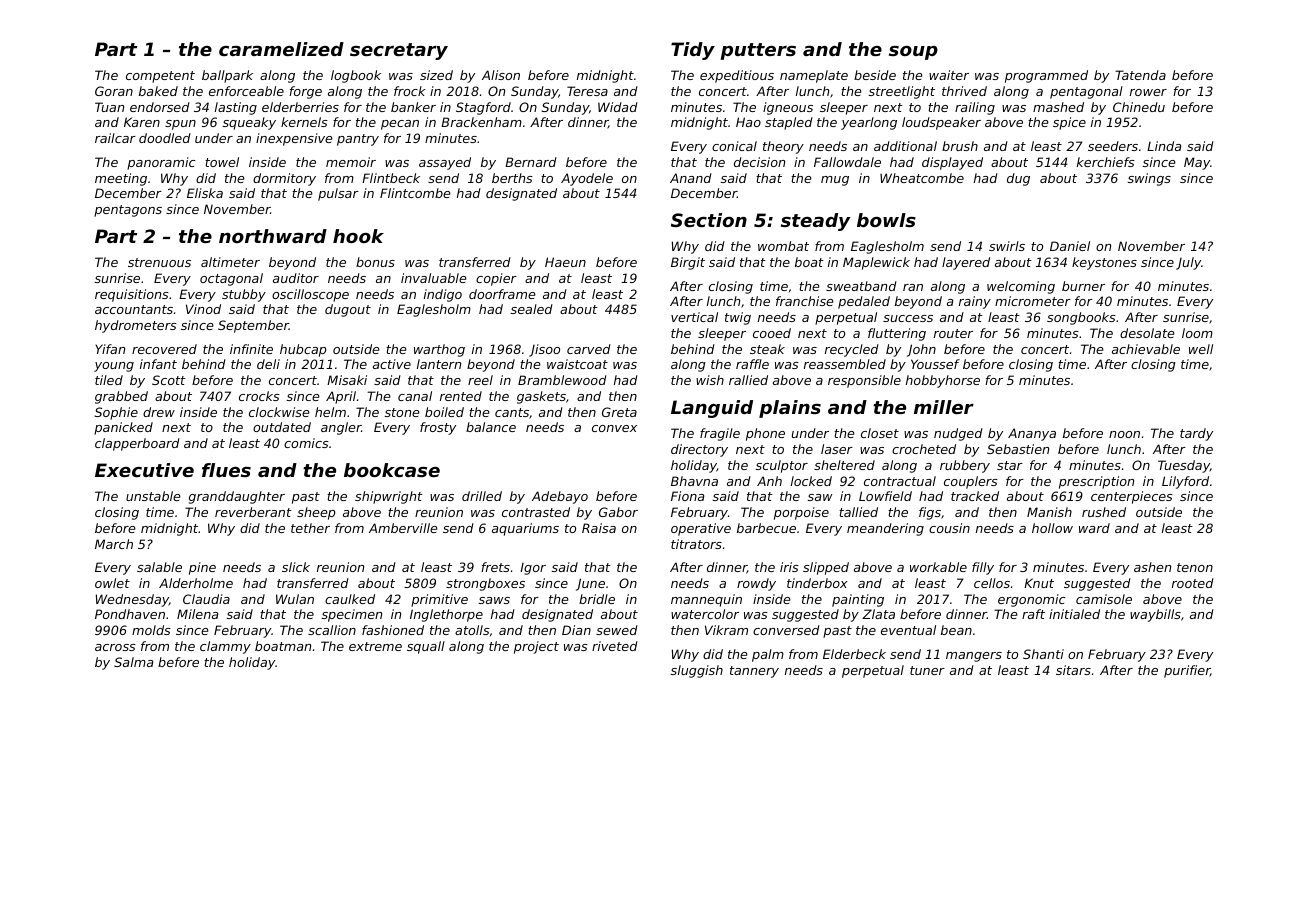 The width and height of the screenshot is (1308, 924). Describe the element at coordinates (332, 630) in the screenshot. I see `scallion` at that location.
